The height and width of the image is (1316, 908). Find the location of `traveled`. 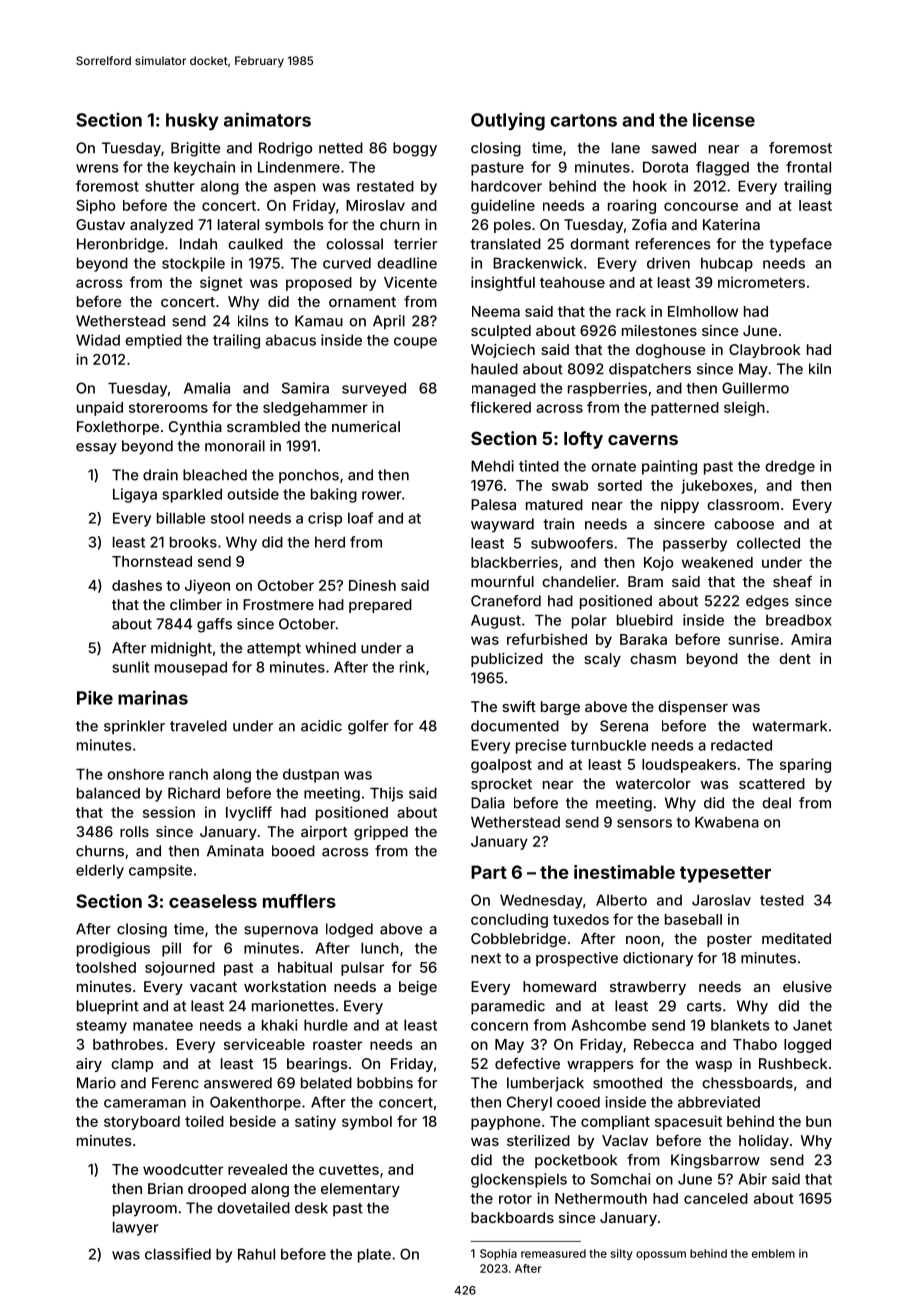

traveled is located at coordinates (198, 726).
